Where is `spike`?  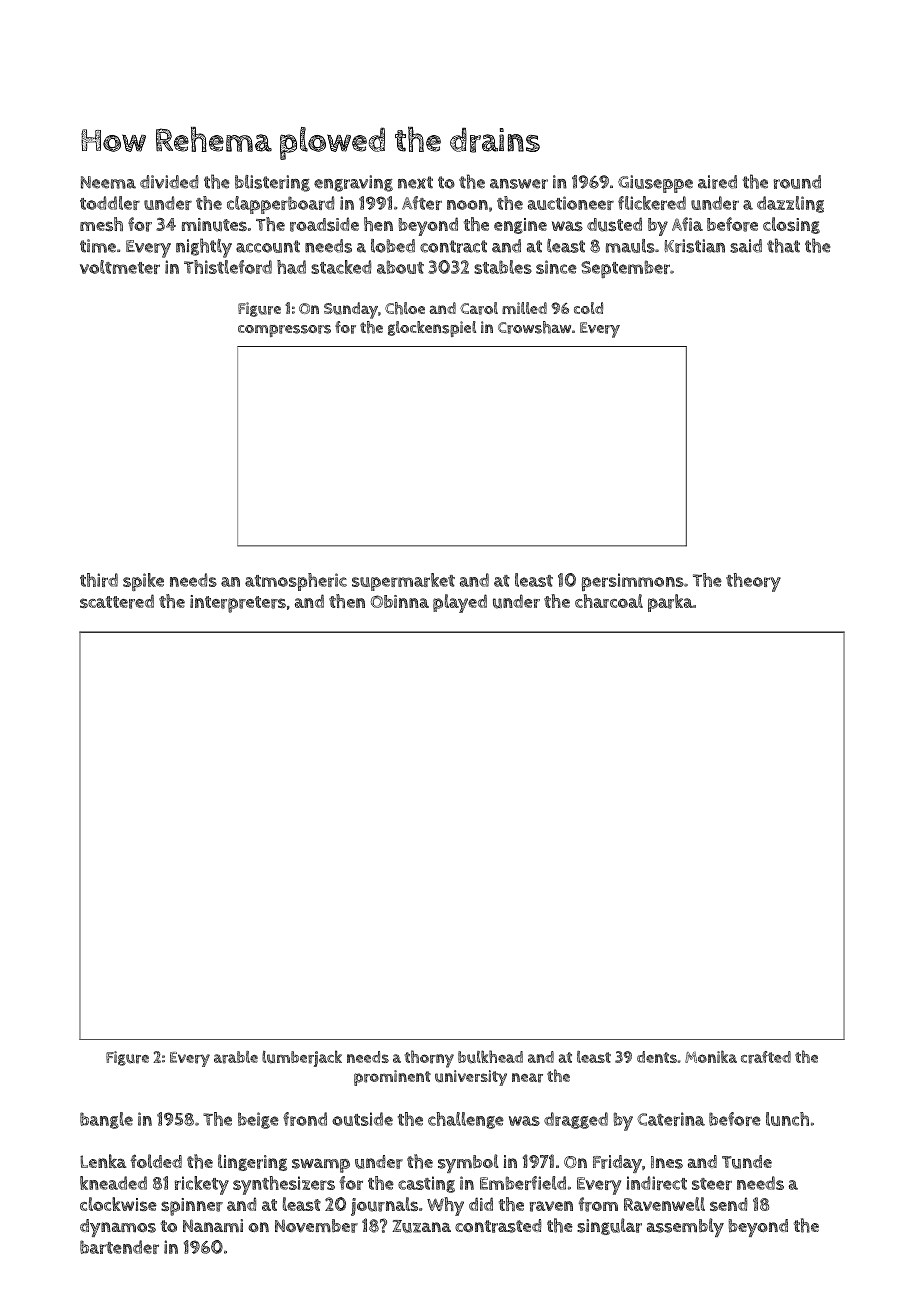
spike is located at coordinates (143, 582).
